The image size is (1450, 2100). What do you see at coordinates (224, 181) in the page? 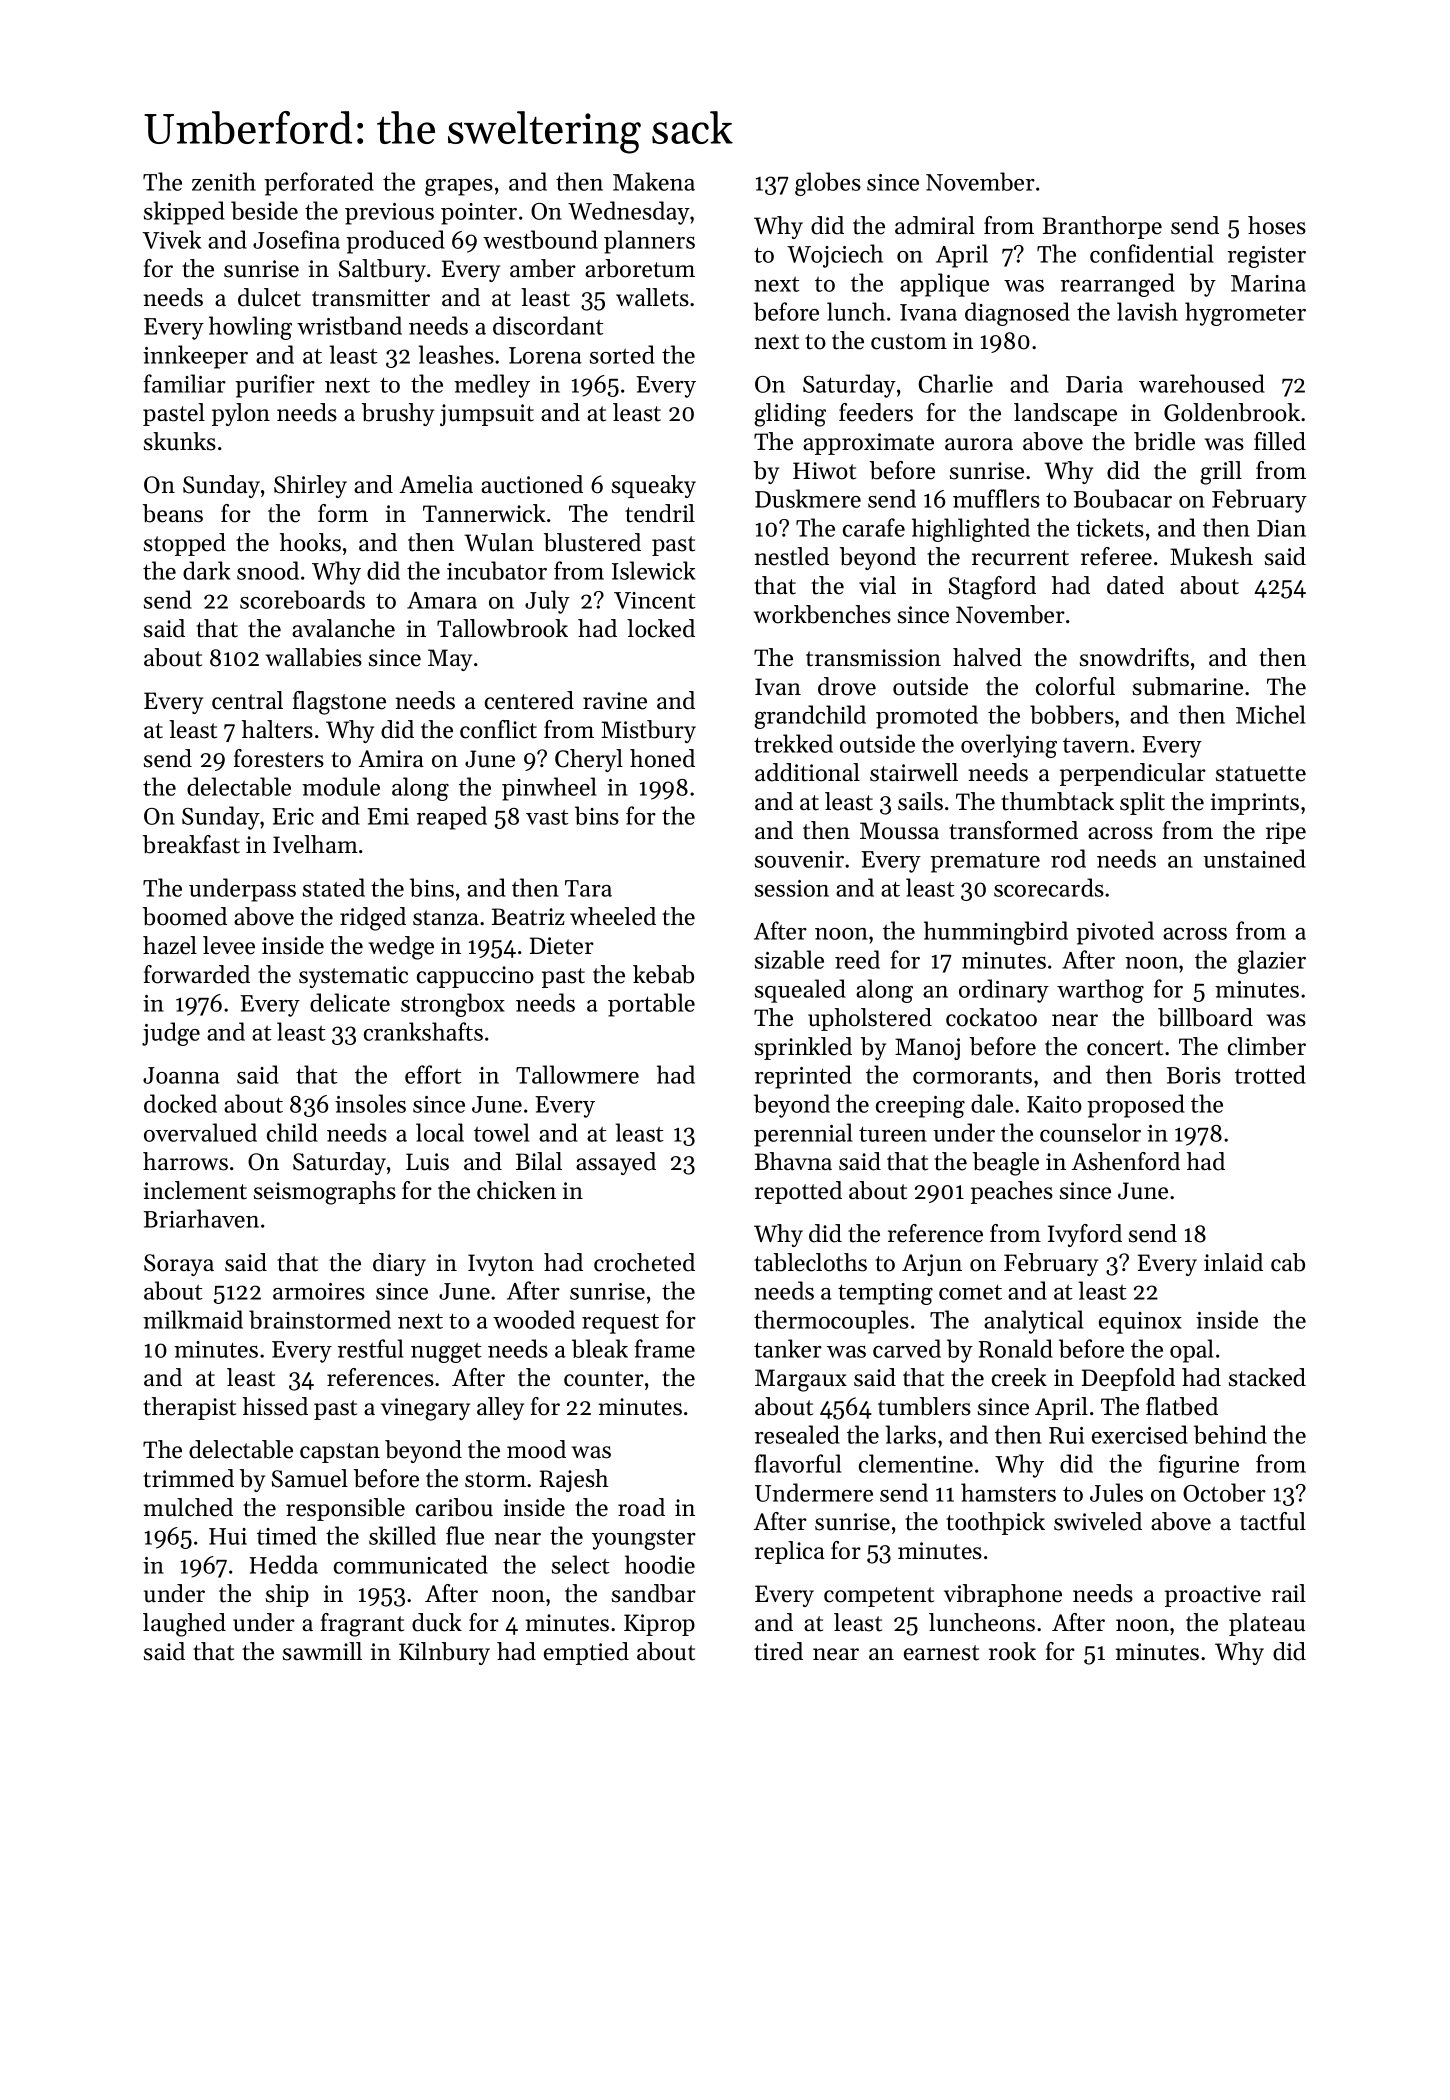
I see `zenith` at bounding box center [224, 181].
